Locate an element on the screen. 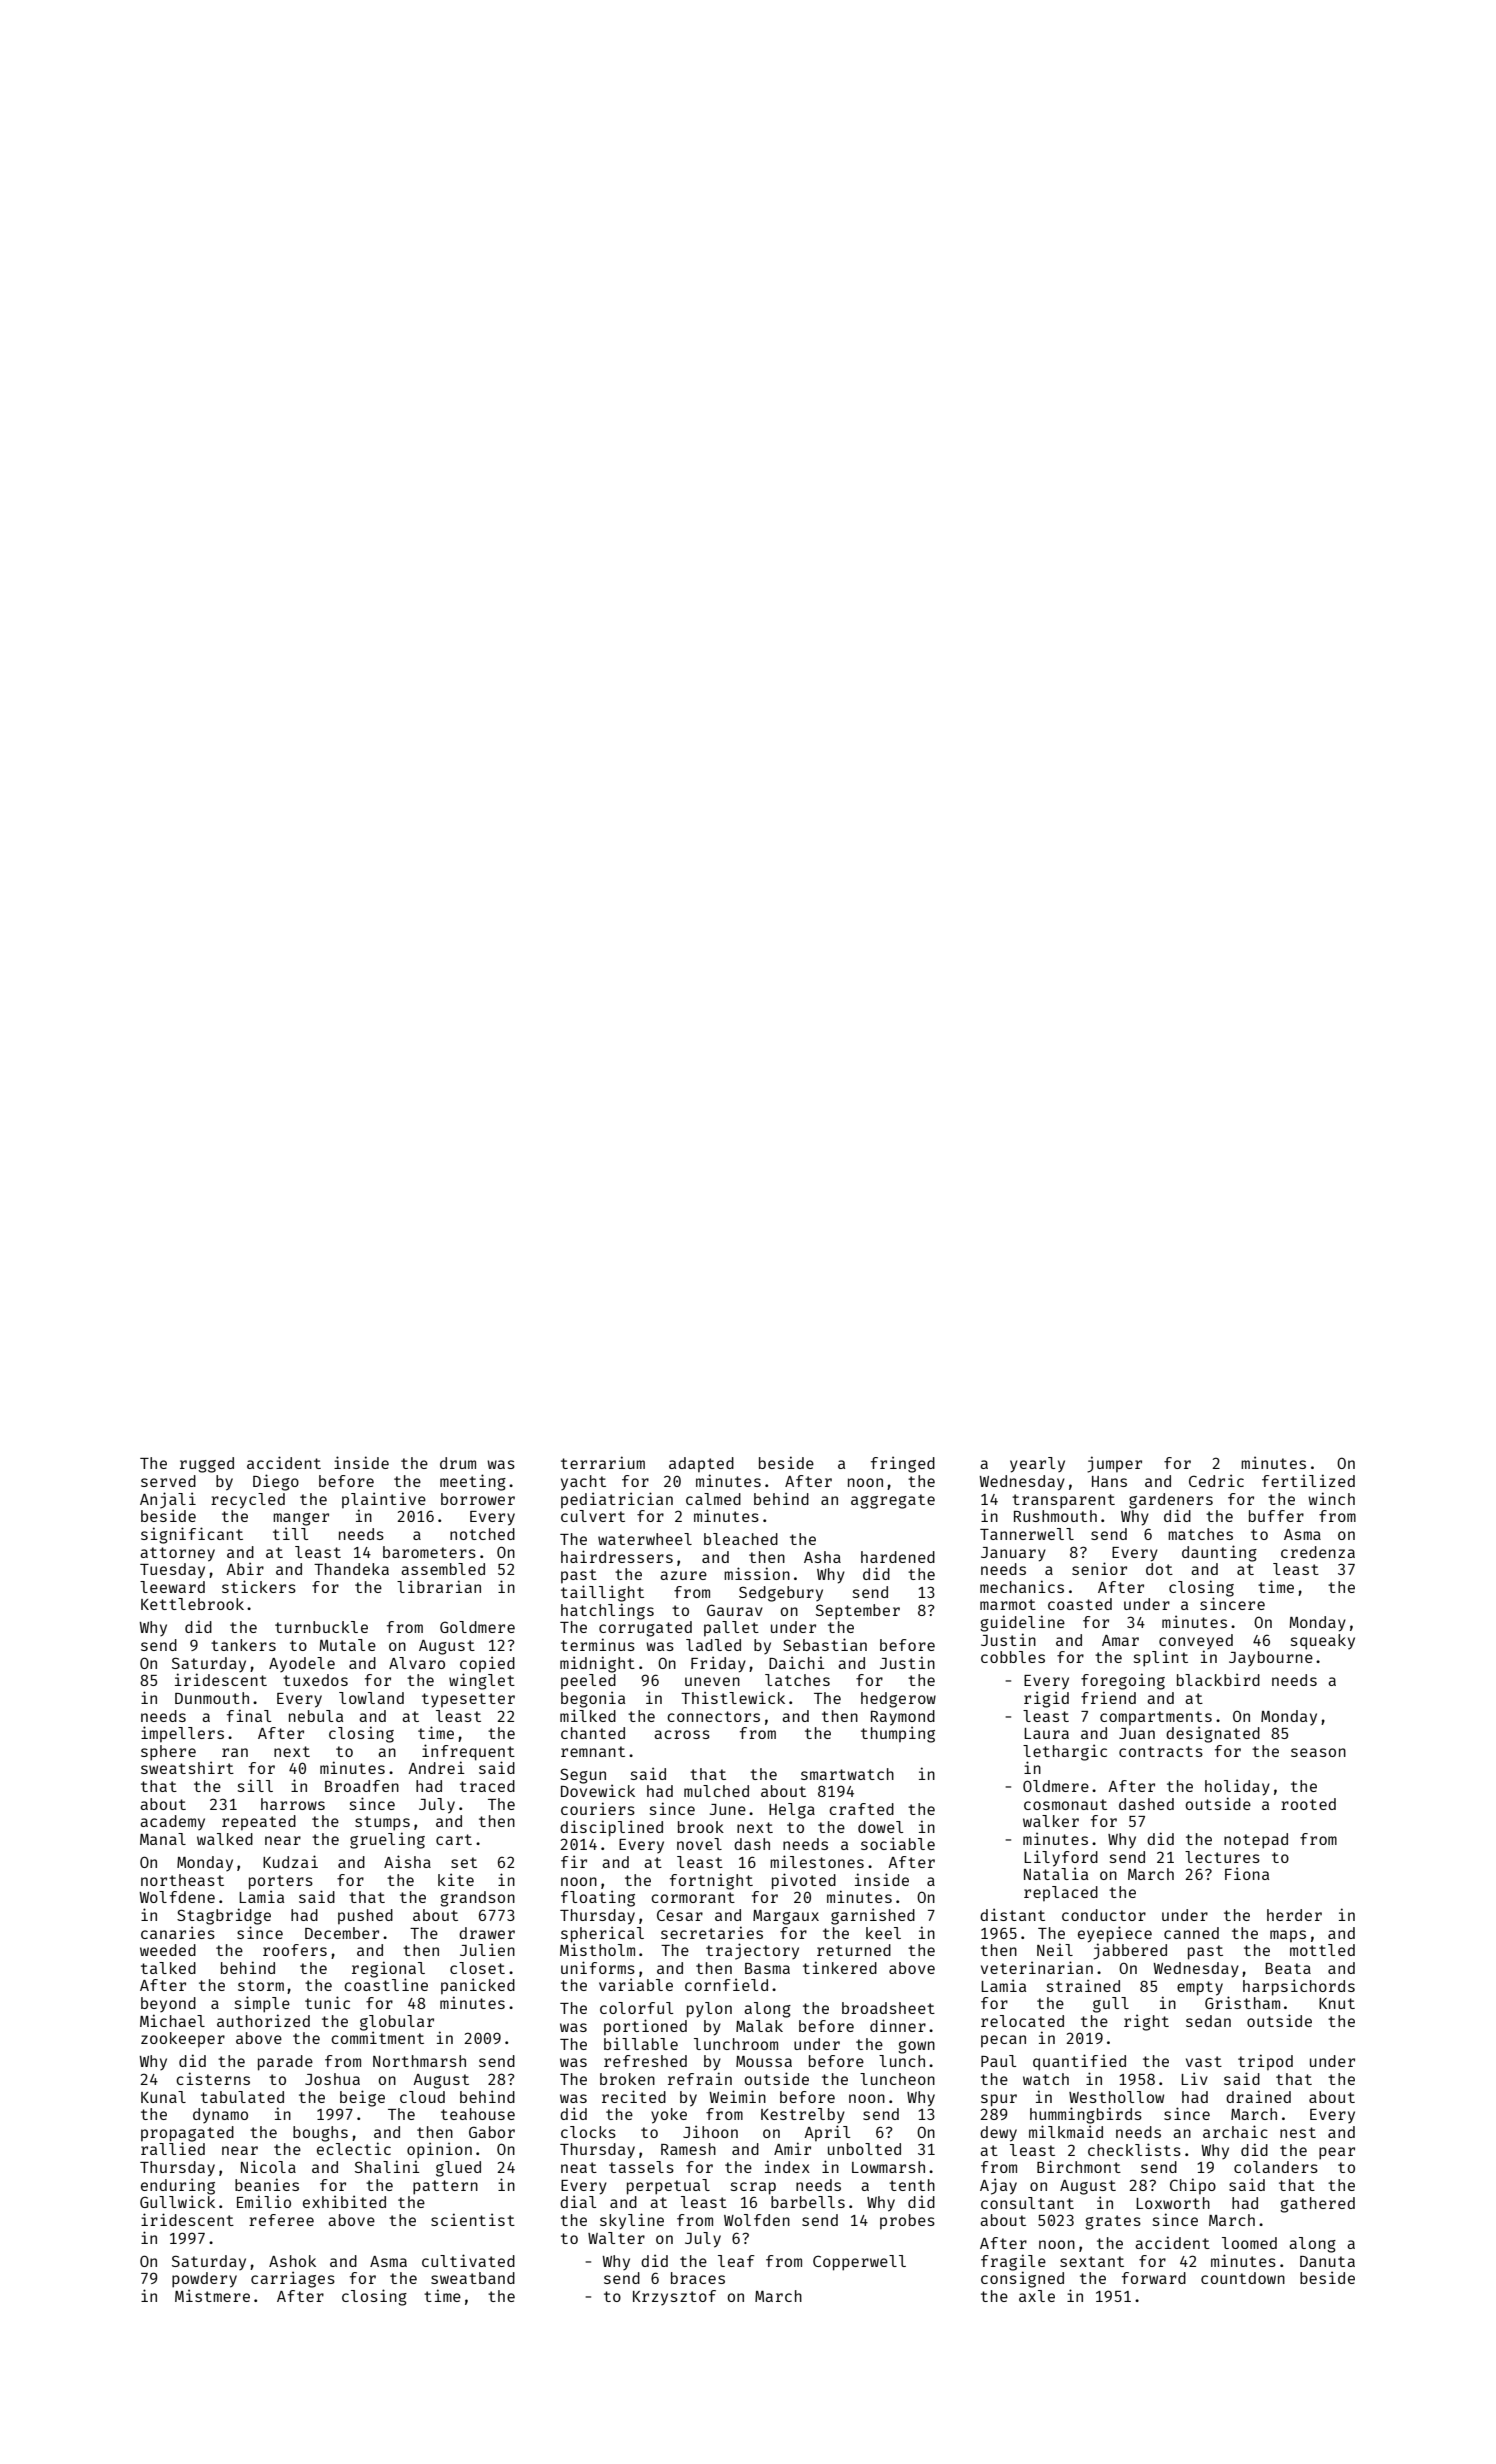 The height and width of the screenshot is (2464, 1496). gathered is located at coordinates (1317, 2205).
